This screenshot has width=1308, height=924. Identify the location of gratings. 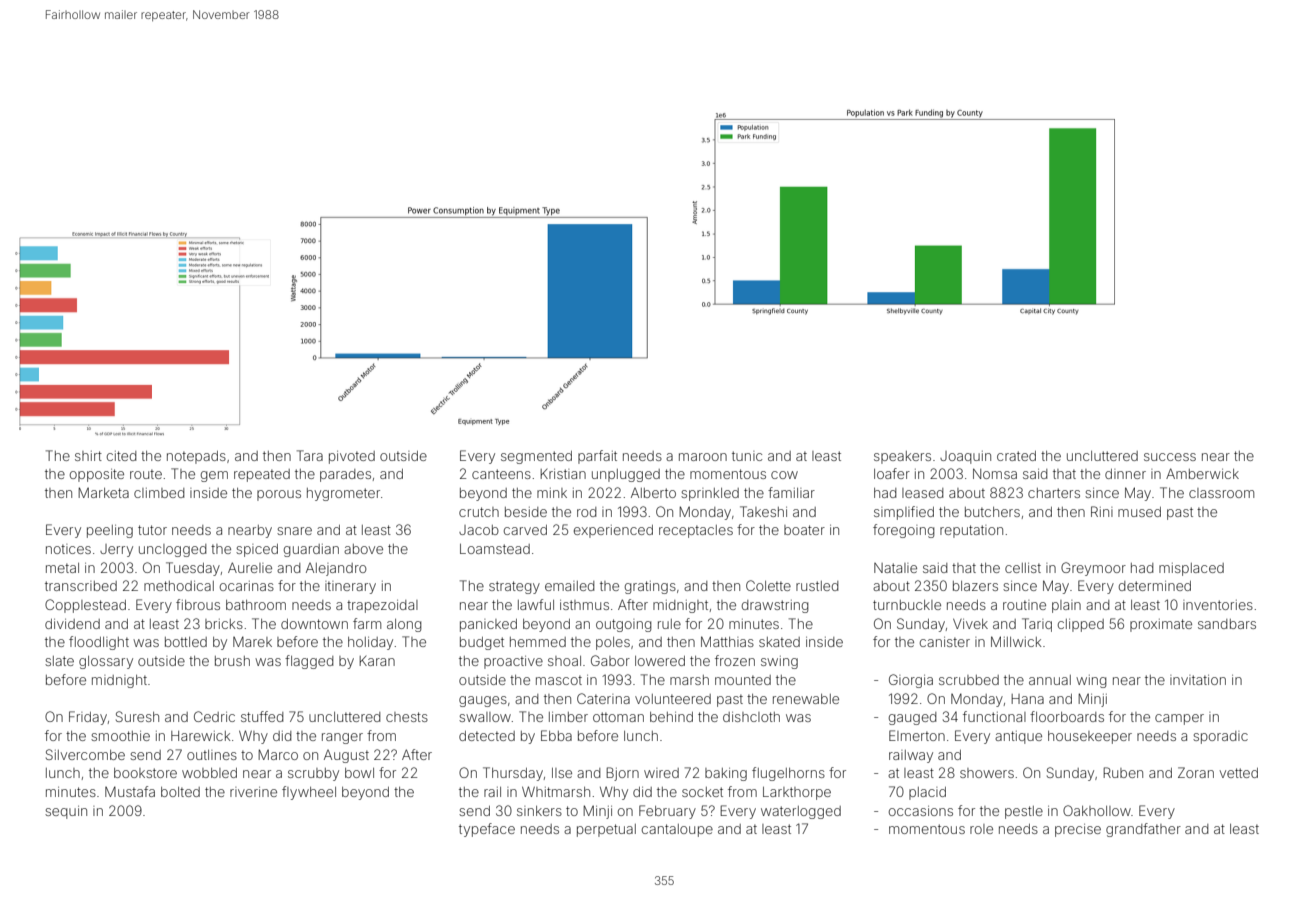
(650, 587).
